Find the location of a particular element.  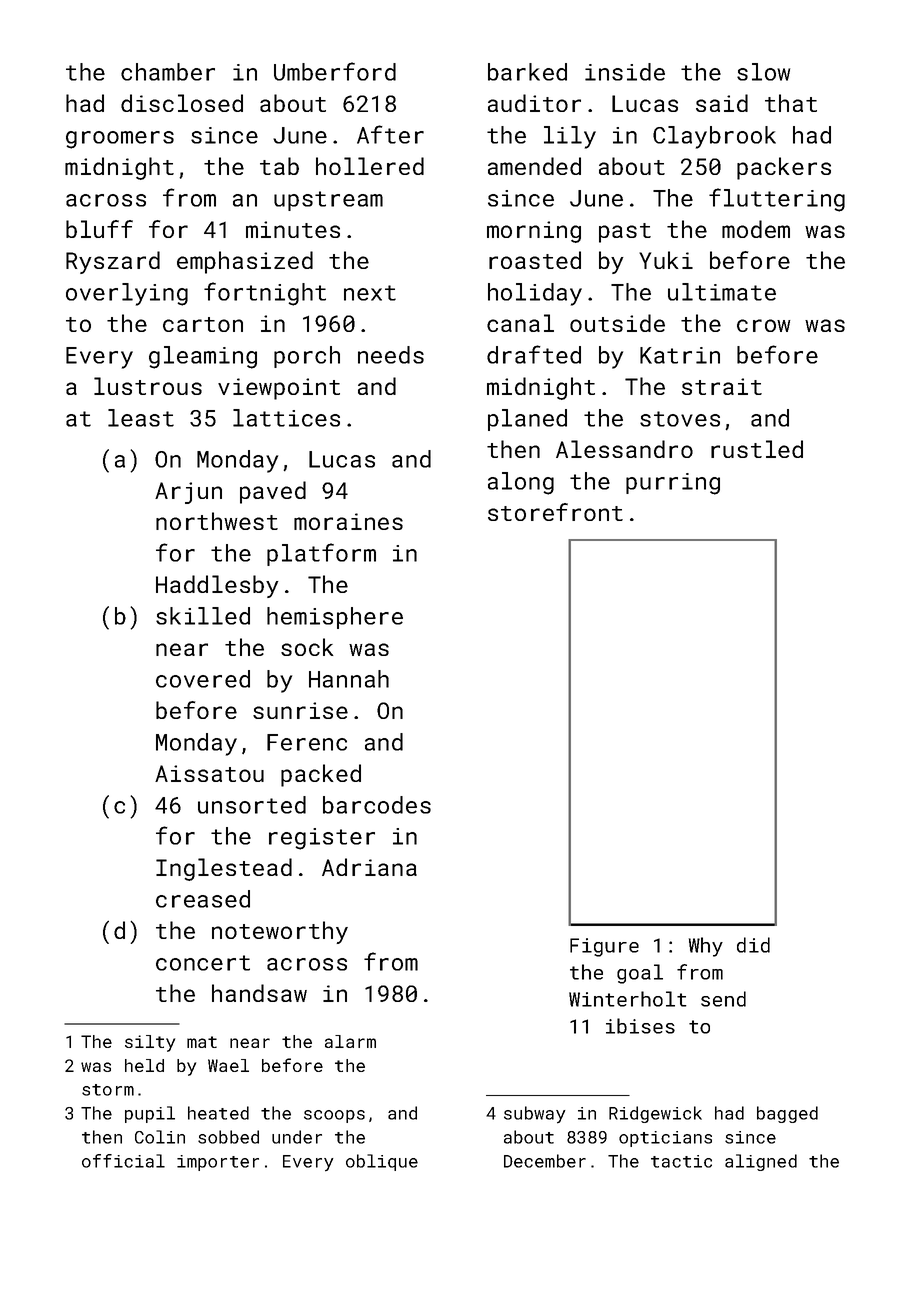

rustled is located at coordinates (757, 449).
